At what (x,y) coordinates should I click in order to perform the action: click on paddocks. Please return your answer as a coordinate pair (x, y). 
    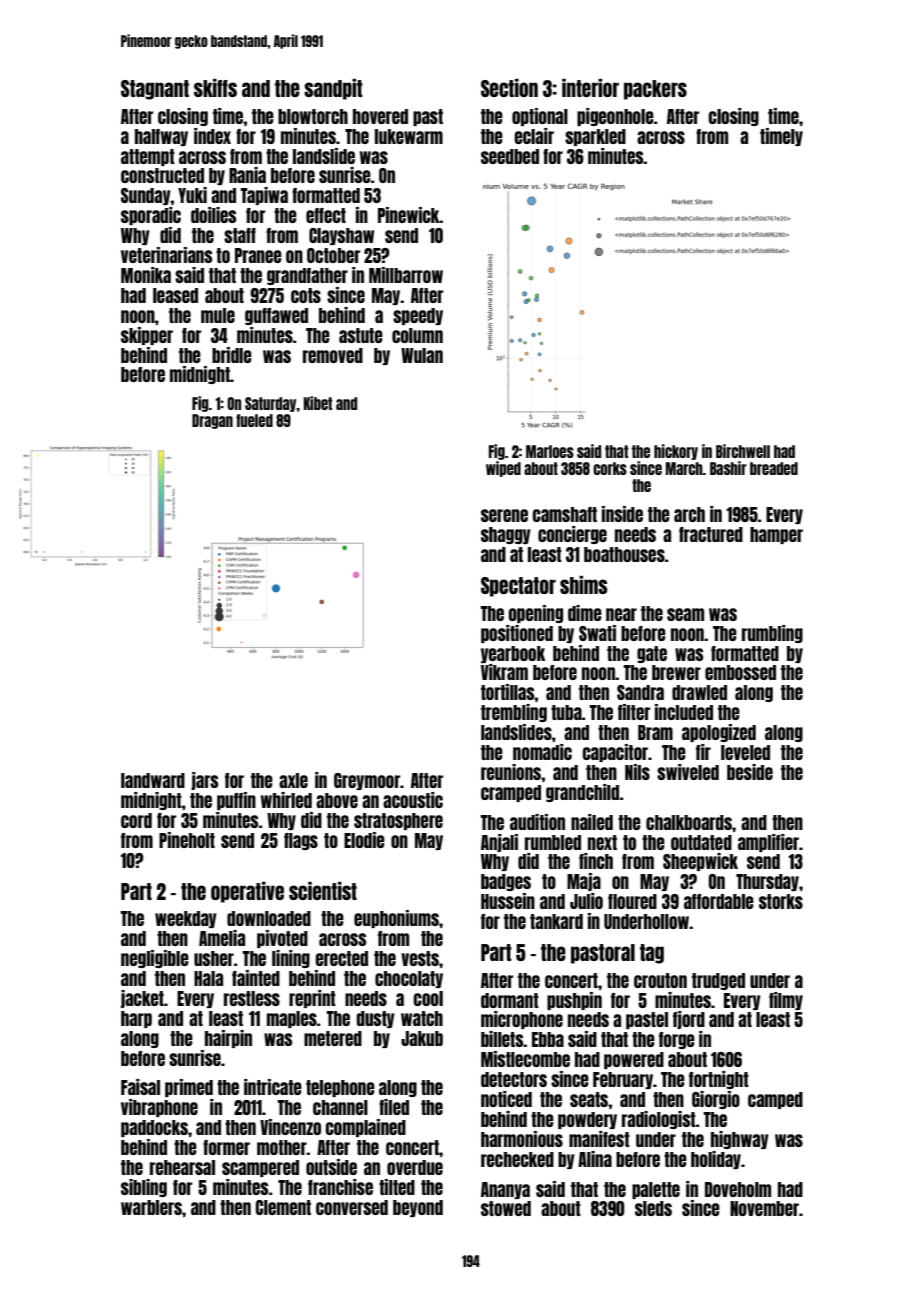
    Looking at the image, I should click on (154, 1128).
